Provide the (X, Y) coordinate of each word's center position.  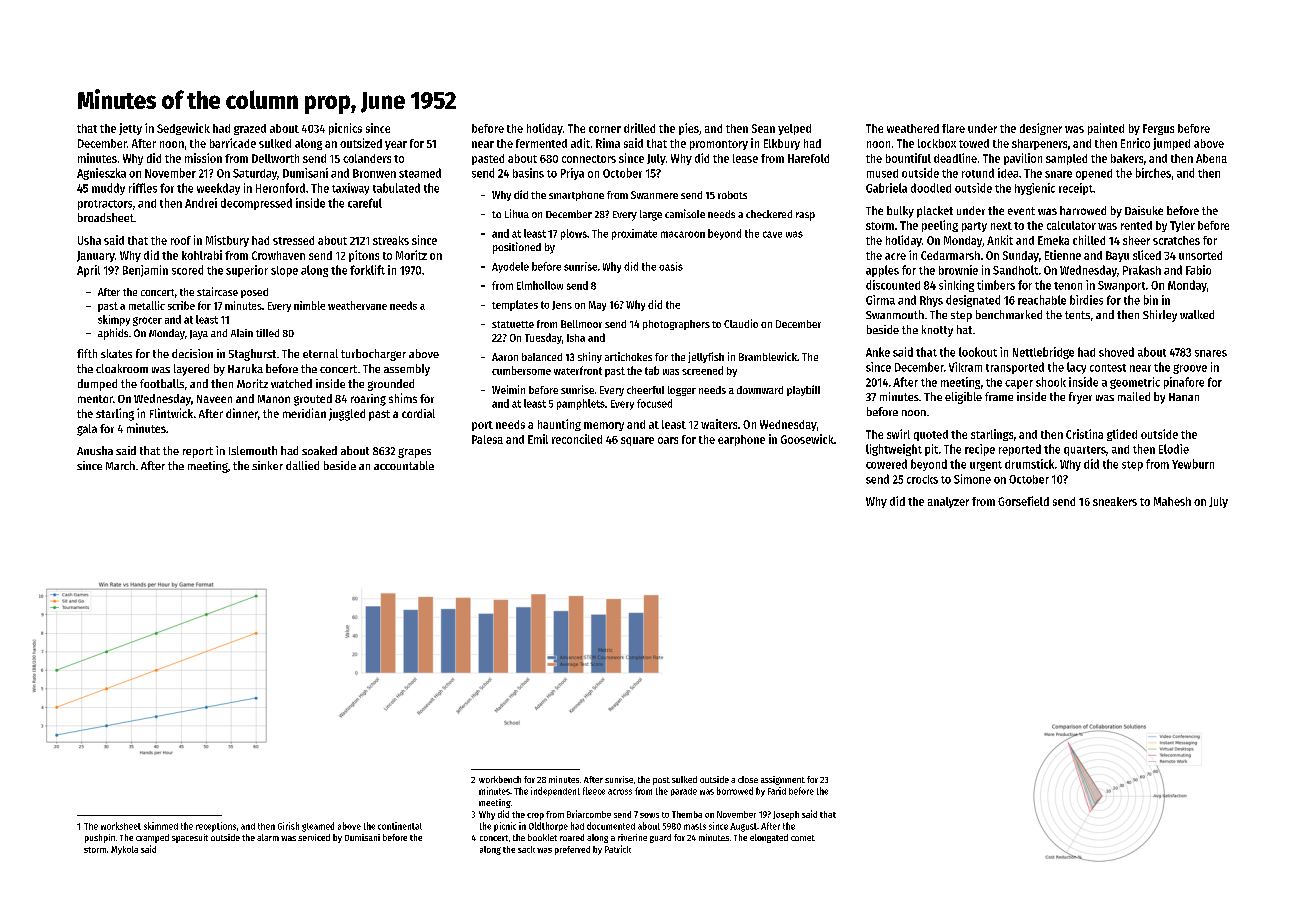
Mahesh (1172, 501)
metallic (147, 305)
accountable (404, 465)
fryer (1080, 398)
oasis (671, 266)
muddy (108, 189)
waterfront (578, 370)
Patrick (618, 849)
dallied (302, 465)
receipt (1076, 189)
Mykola (124, 850)
